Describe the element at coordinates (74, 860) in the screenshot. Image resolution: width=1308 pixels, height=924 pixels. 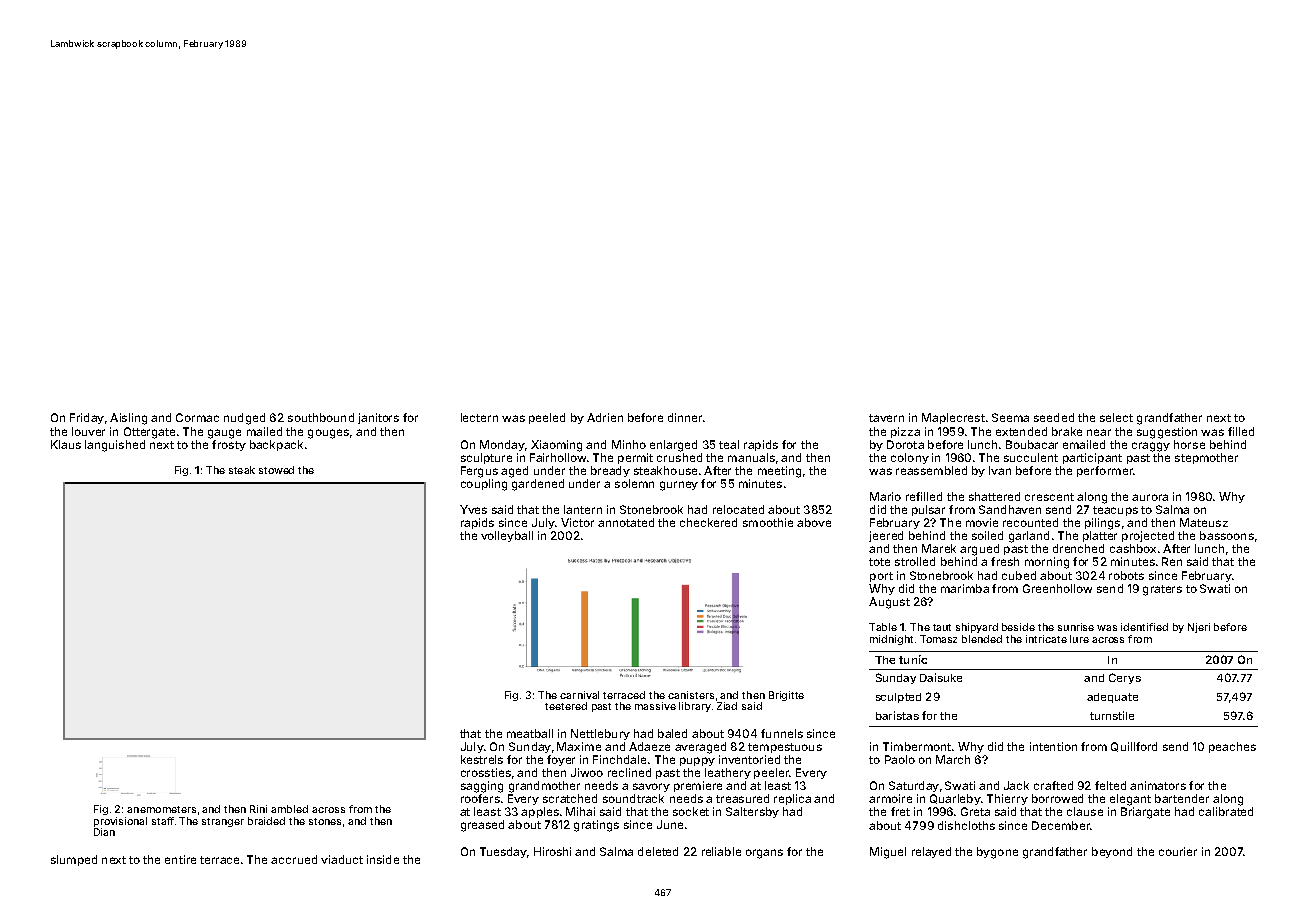
I see `slumped` at that location.
